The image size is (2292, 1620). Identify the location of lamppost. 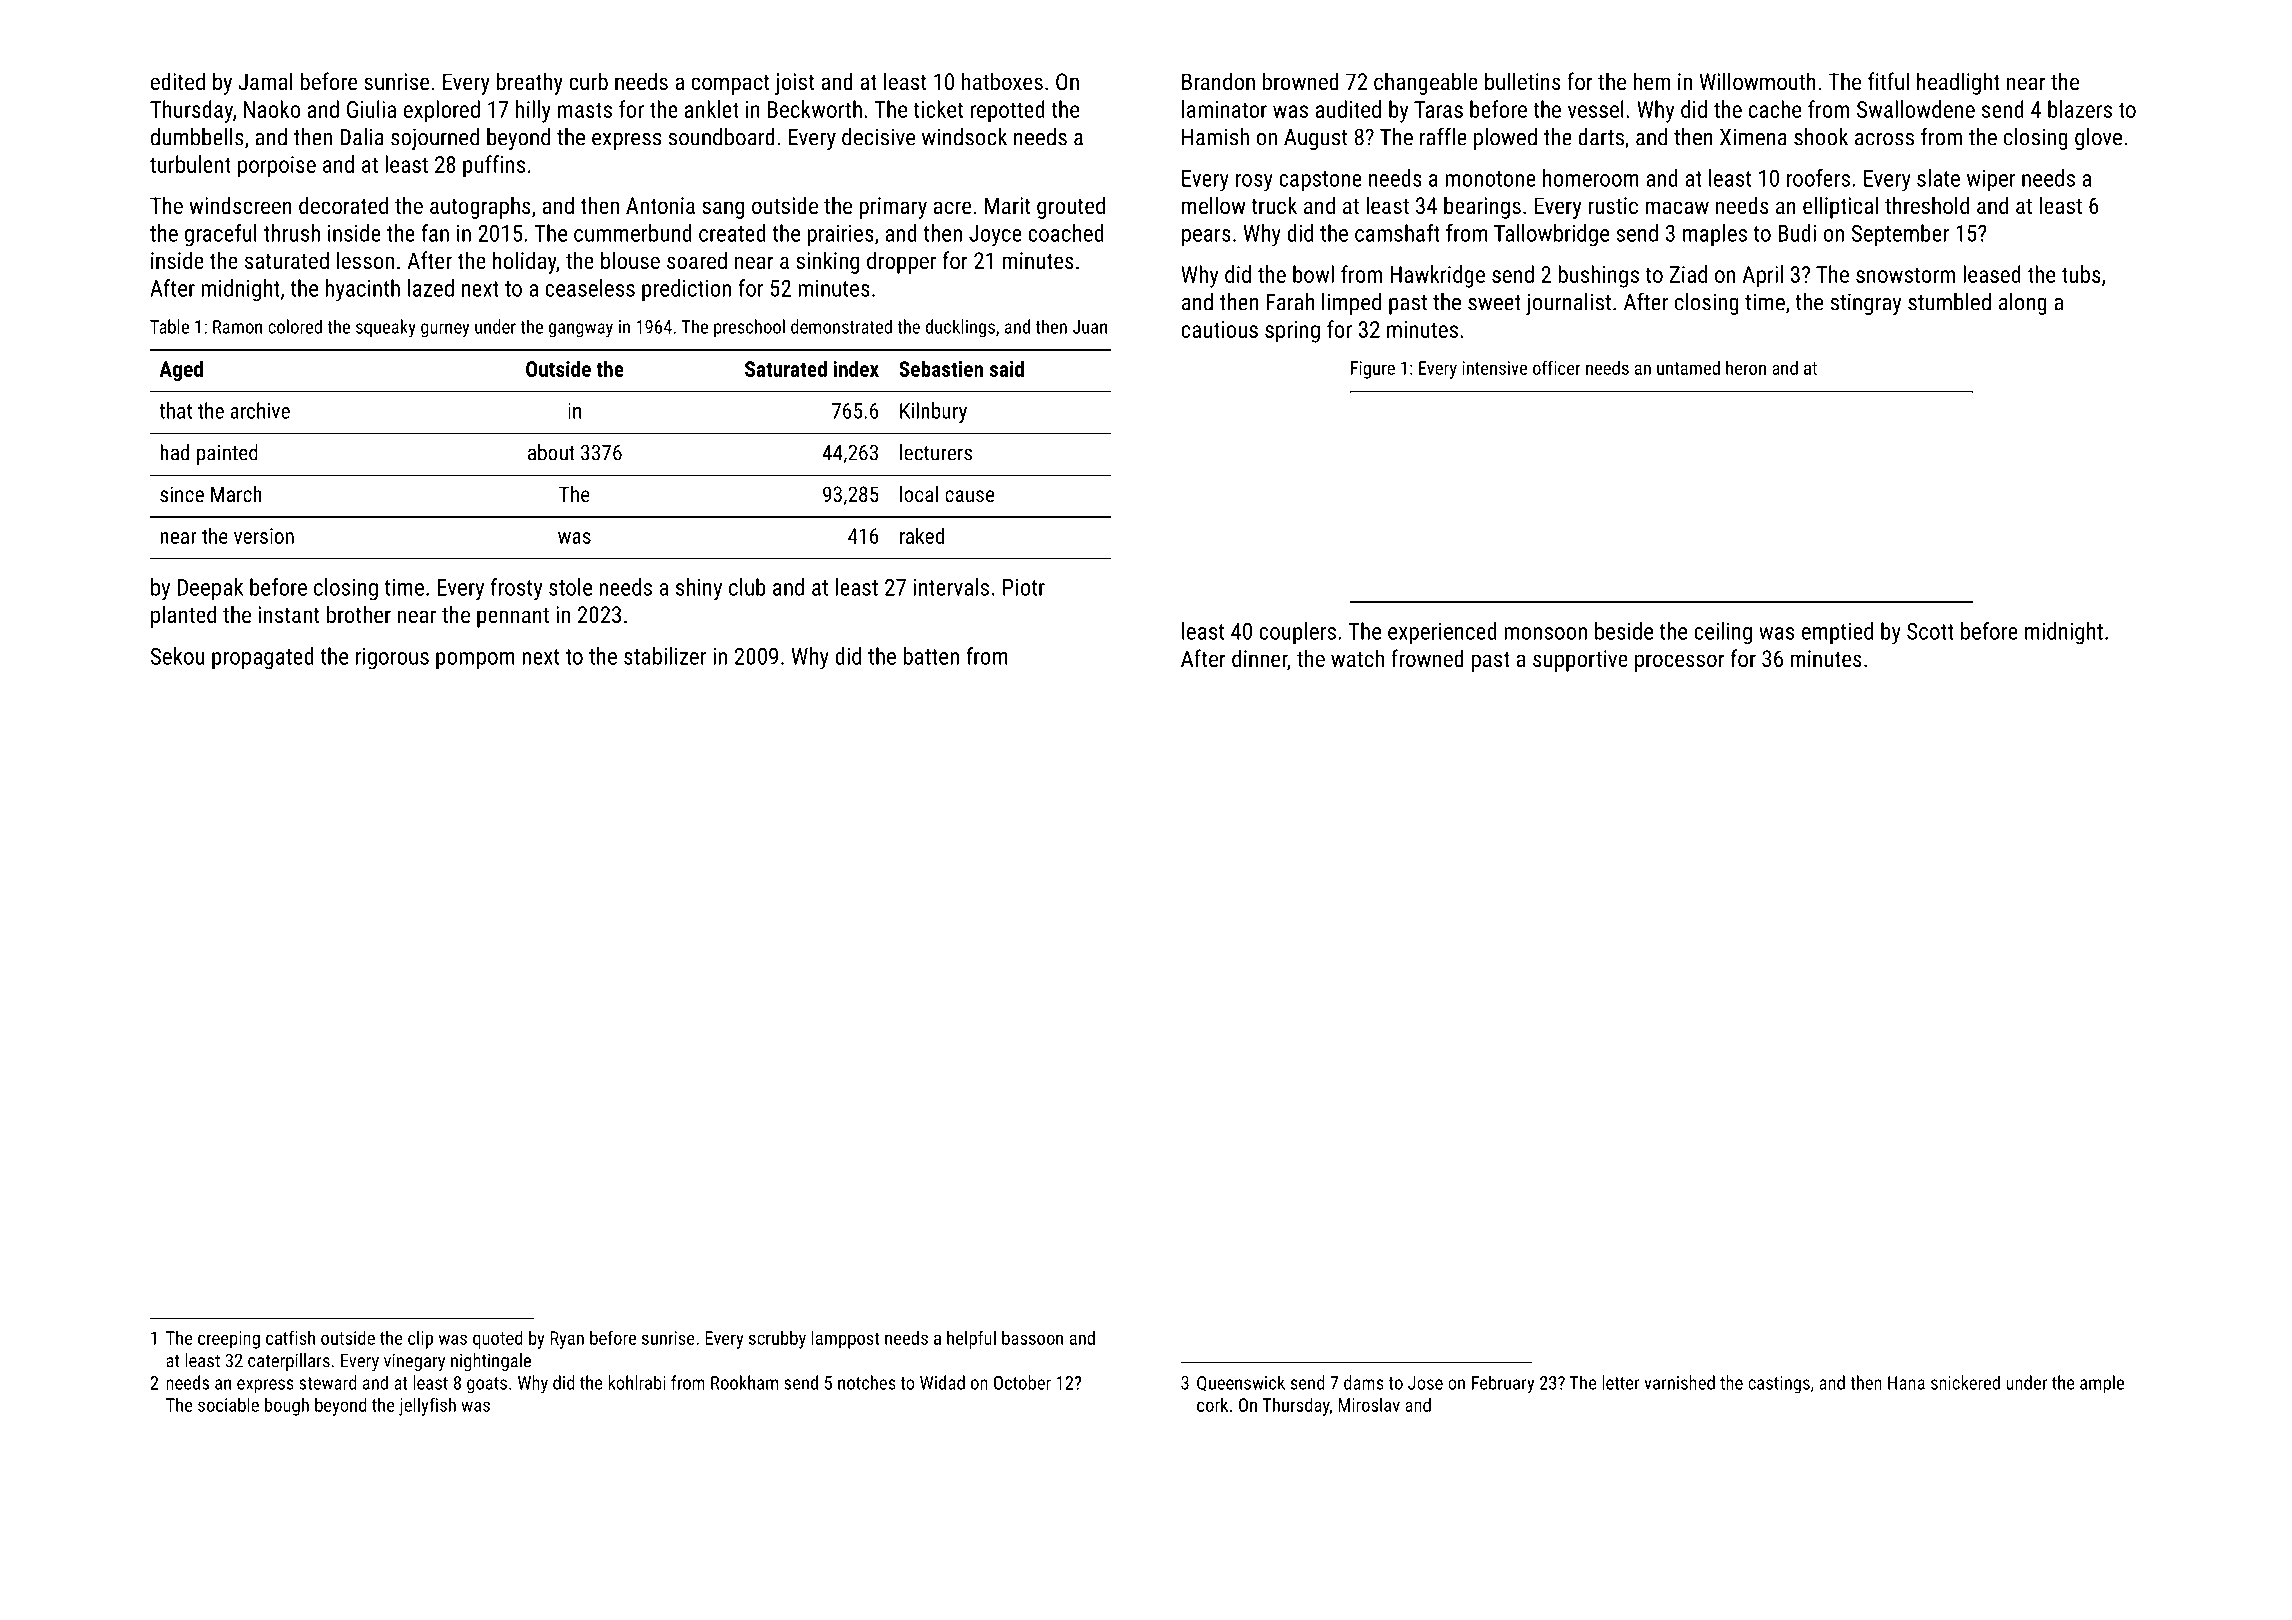
(846, 1339).
